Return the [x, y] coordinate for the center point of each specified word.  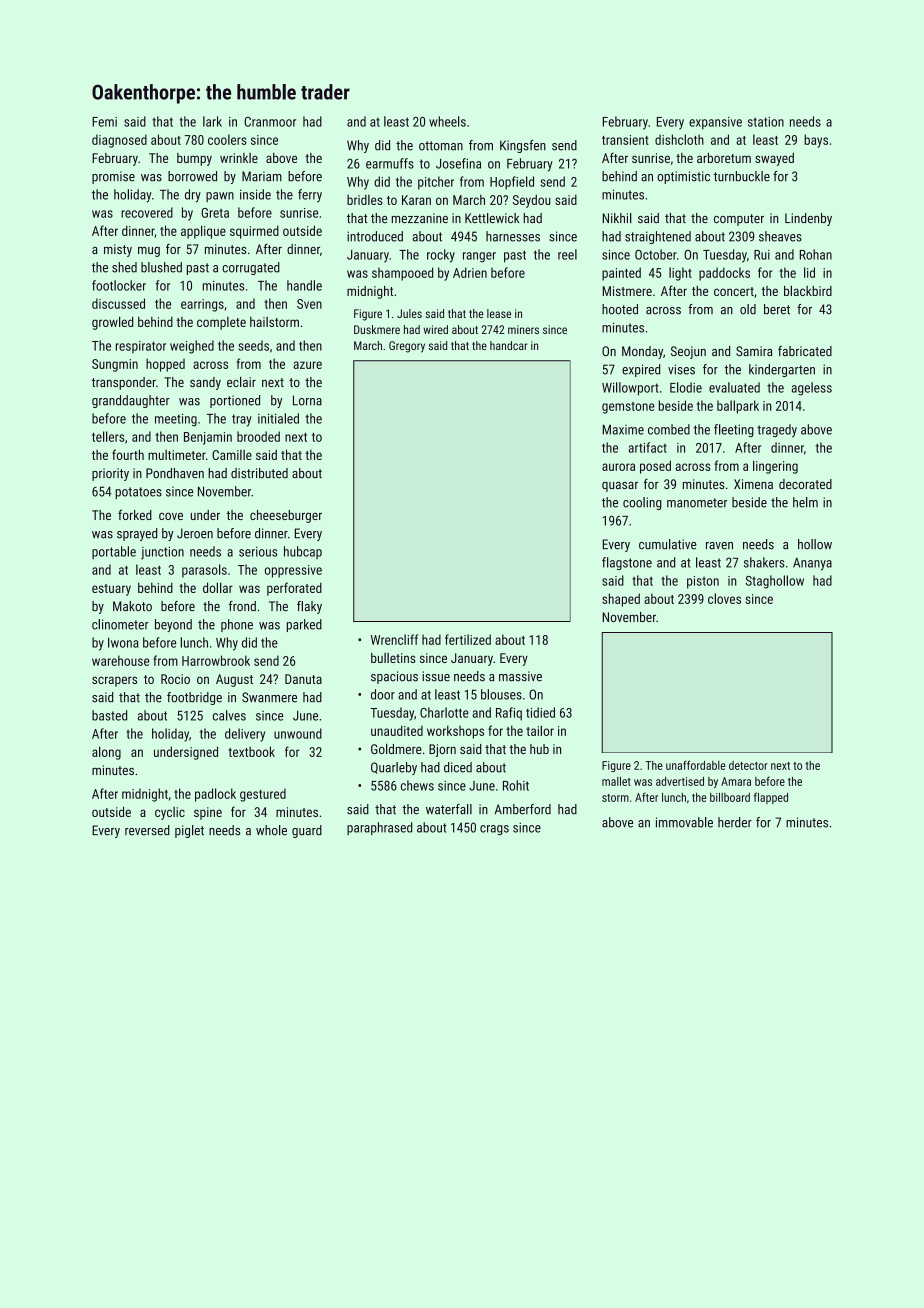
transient [625, 140]
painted [621, 274]
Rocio [175, 679]
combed [669, 429]
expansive [715, 123]
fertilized [468, 639]
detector [748, 765]
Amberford [523, 809]
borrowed [192, 176]
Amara [736, 781]
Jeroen [195, 533]
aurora [618, 467]
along [106, 753]
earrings [202, 305]
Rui [762, 255]
